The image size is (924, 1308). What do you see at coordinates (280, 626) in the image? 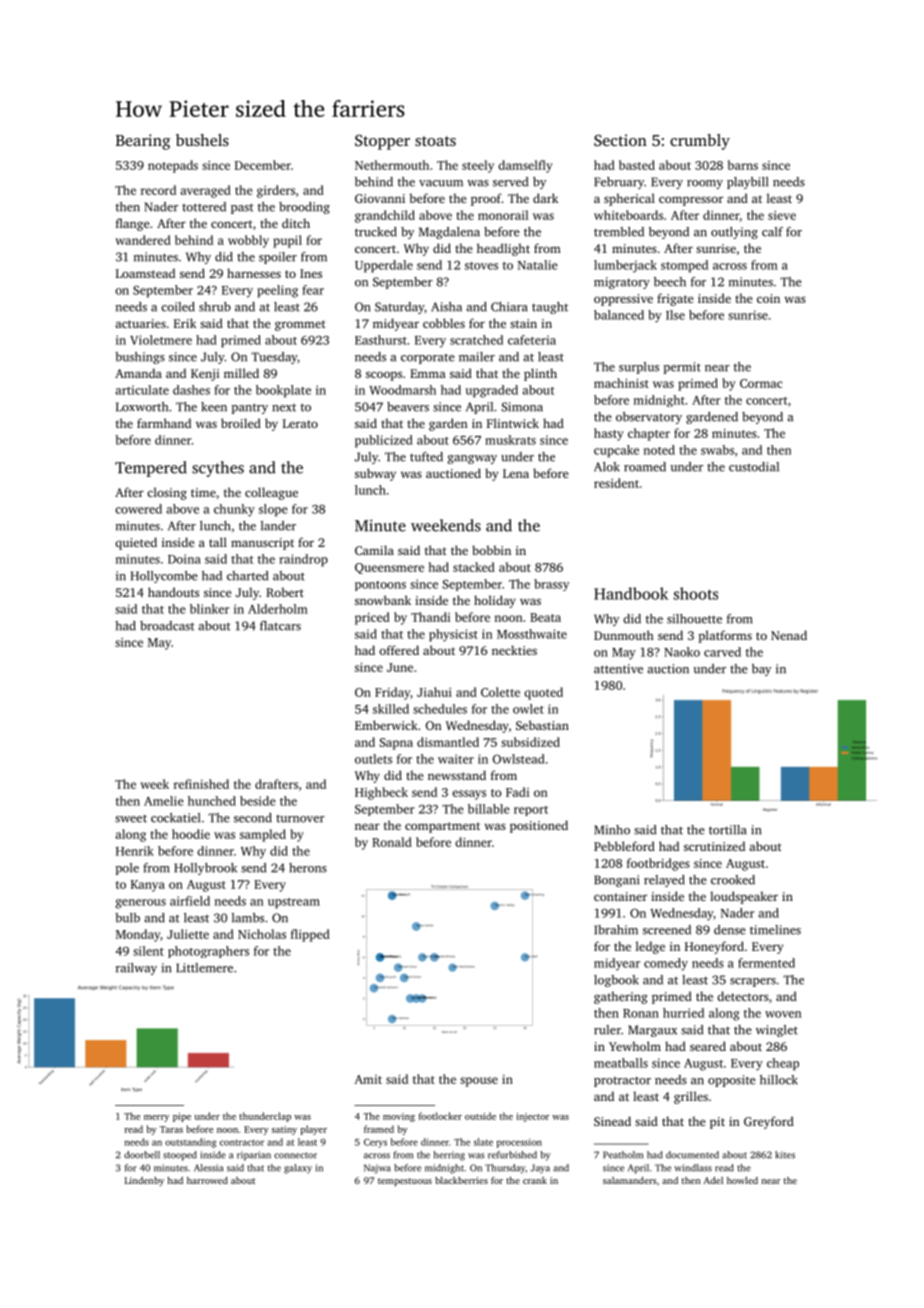
I see `flatcars` at bounding box center [280, 626].
